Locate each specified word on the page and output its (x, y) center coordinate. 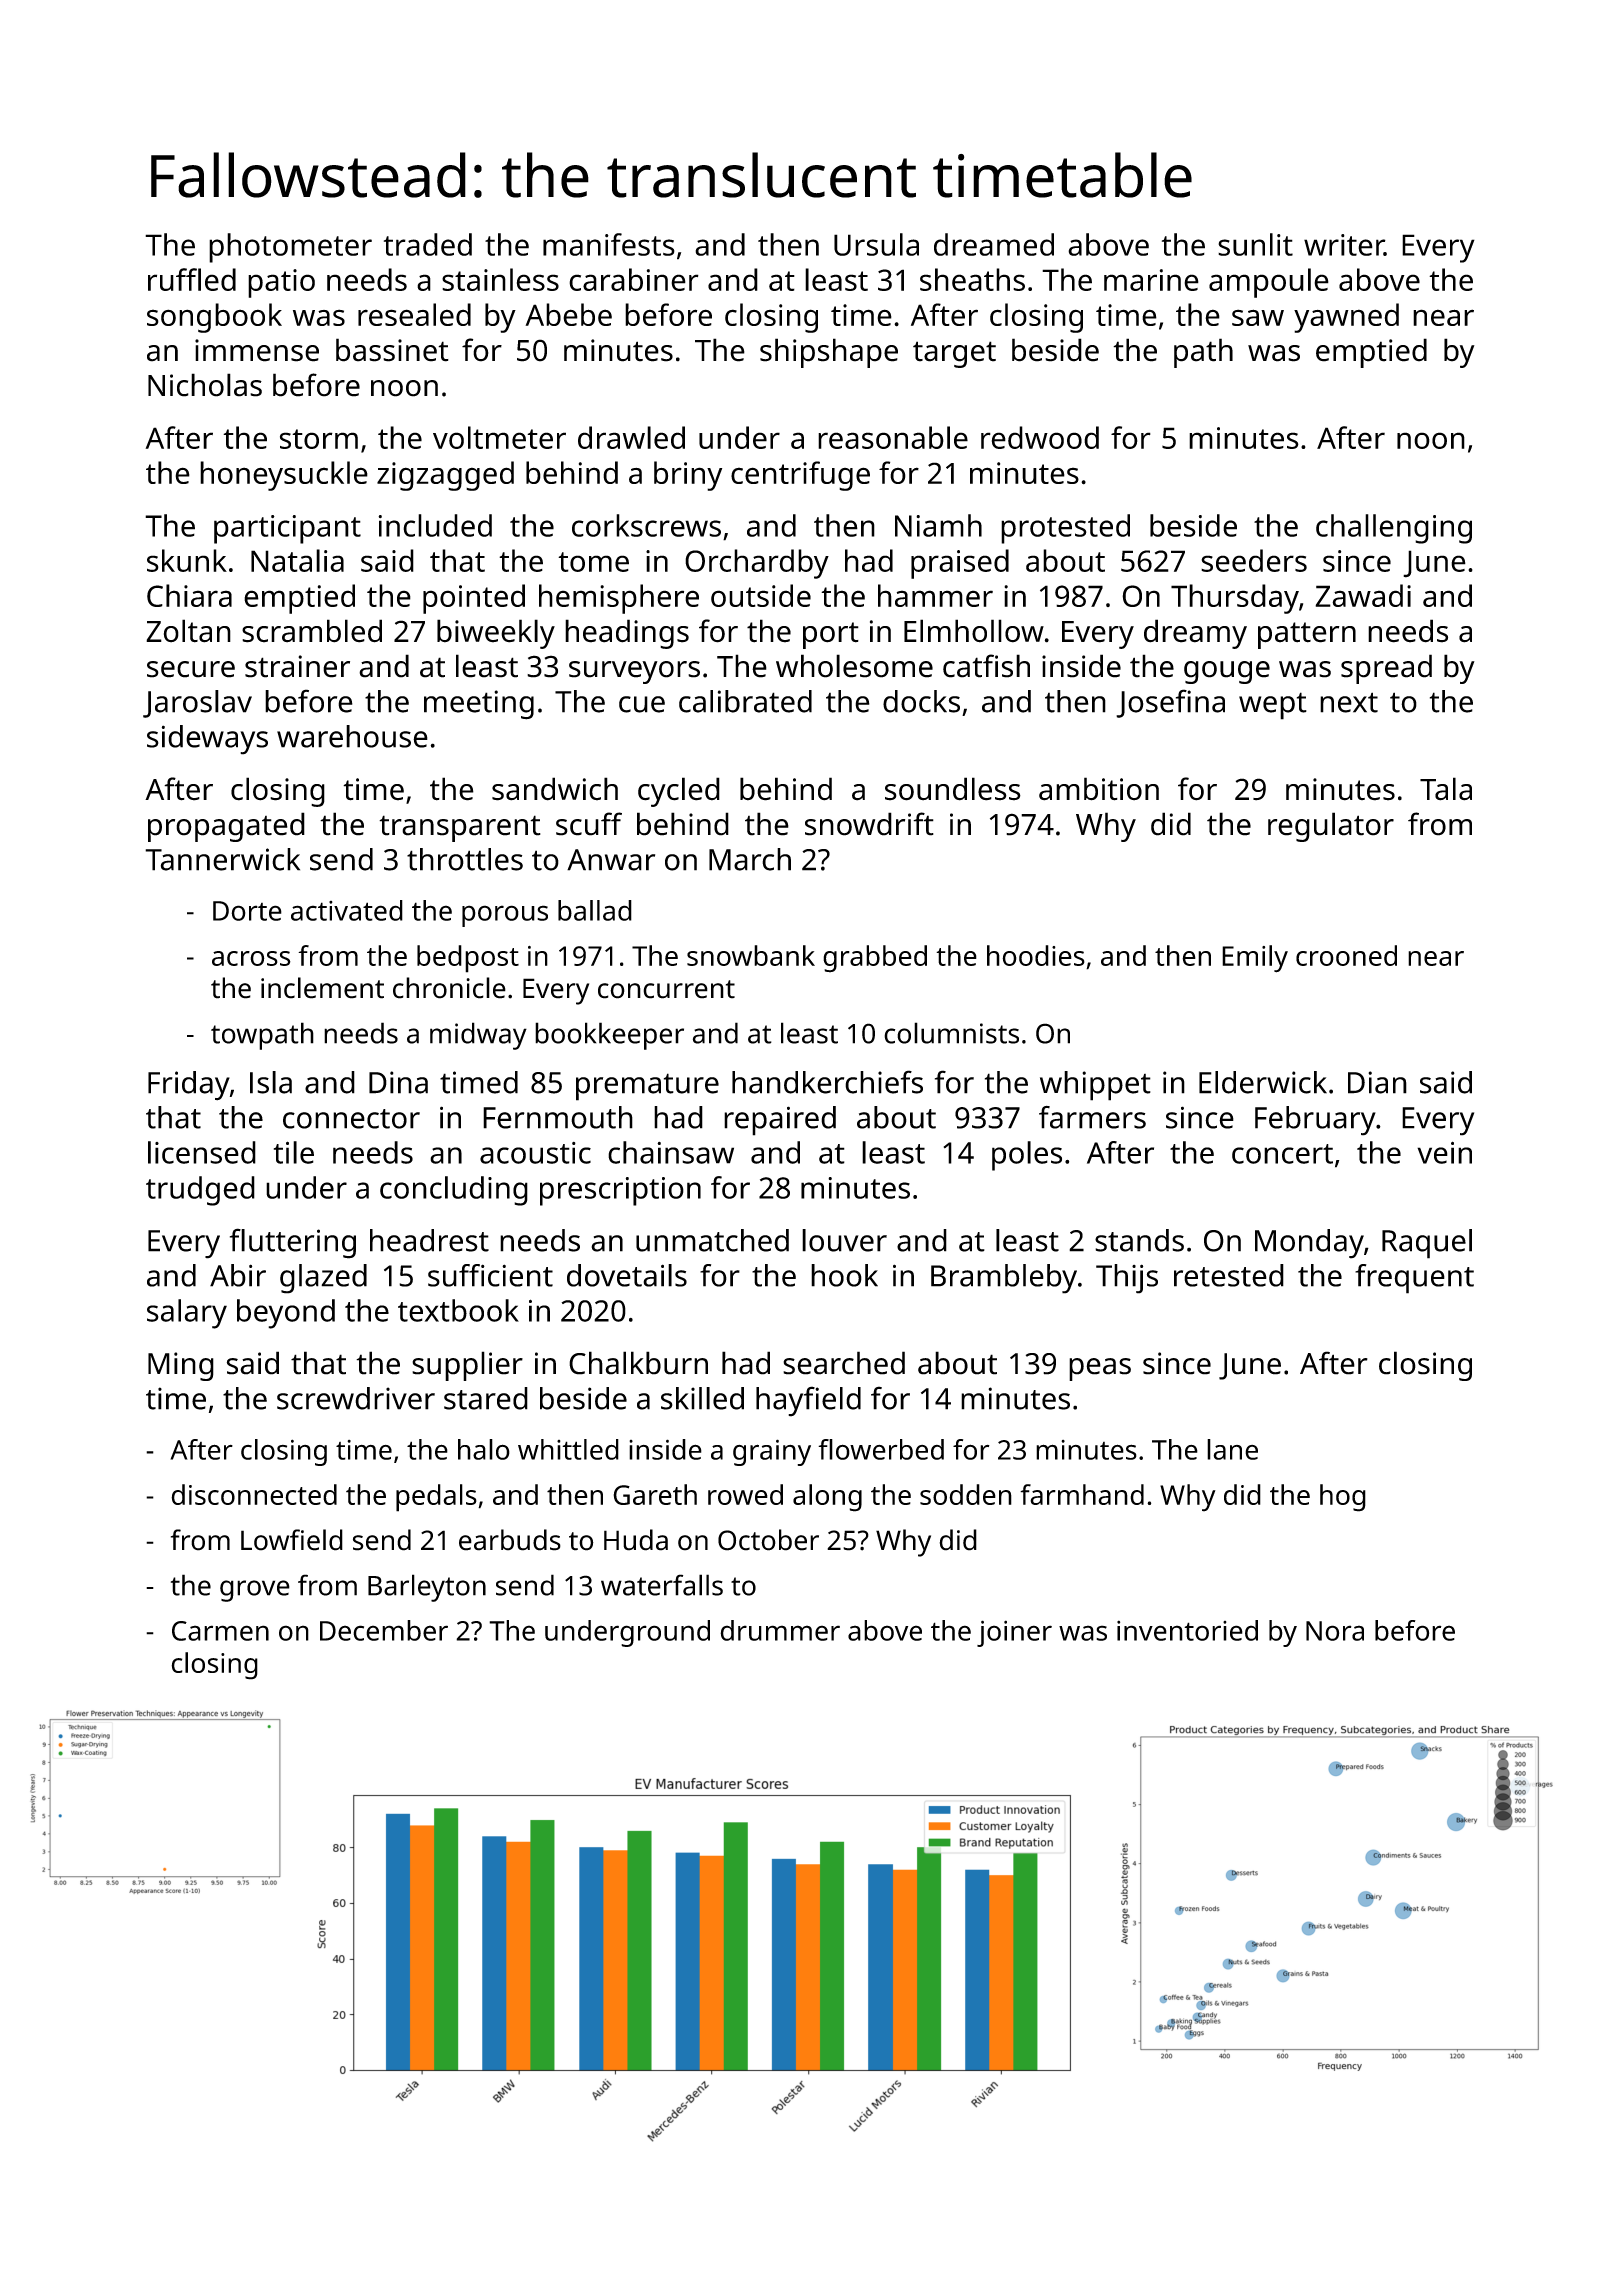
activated (347, 910)
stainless (500, 279)
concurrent (666, 989)
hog (1343, 1498)
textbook (458, 1310)
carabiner (634, 279)
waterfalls (662, 1585)
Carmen (220, 1631)
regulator (1331, 827)
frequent (1414, 1279)
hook (844, 1275)
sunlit (1255, 244)
